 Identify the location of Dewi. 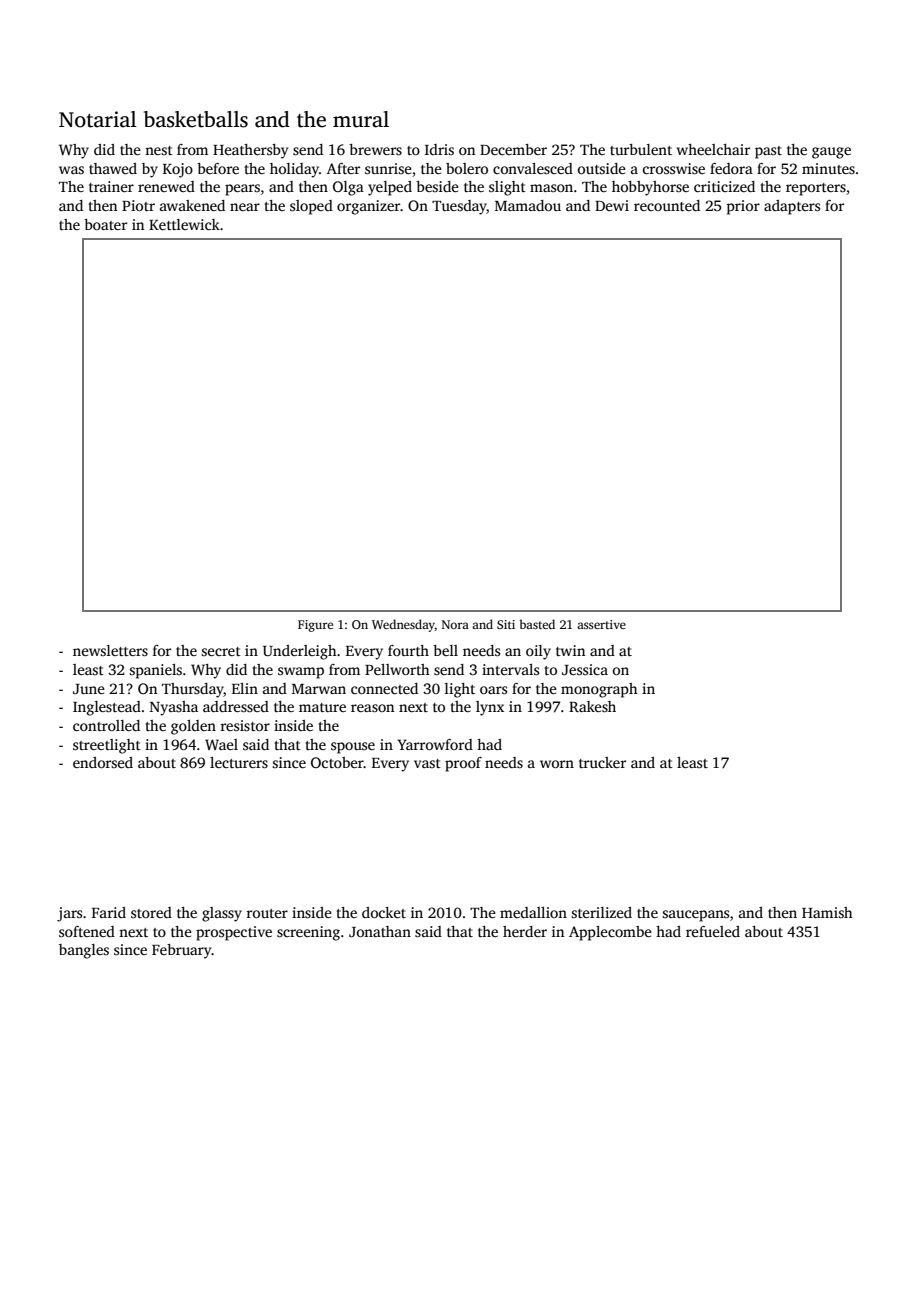
(612, 205).
